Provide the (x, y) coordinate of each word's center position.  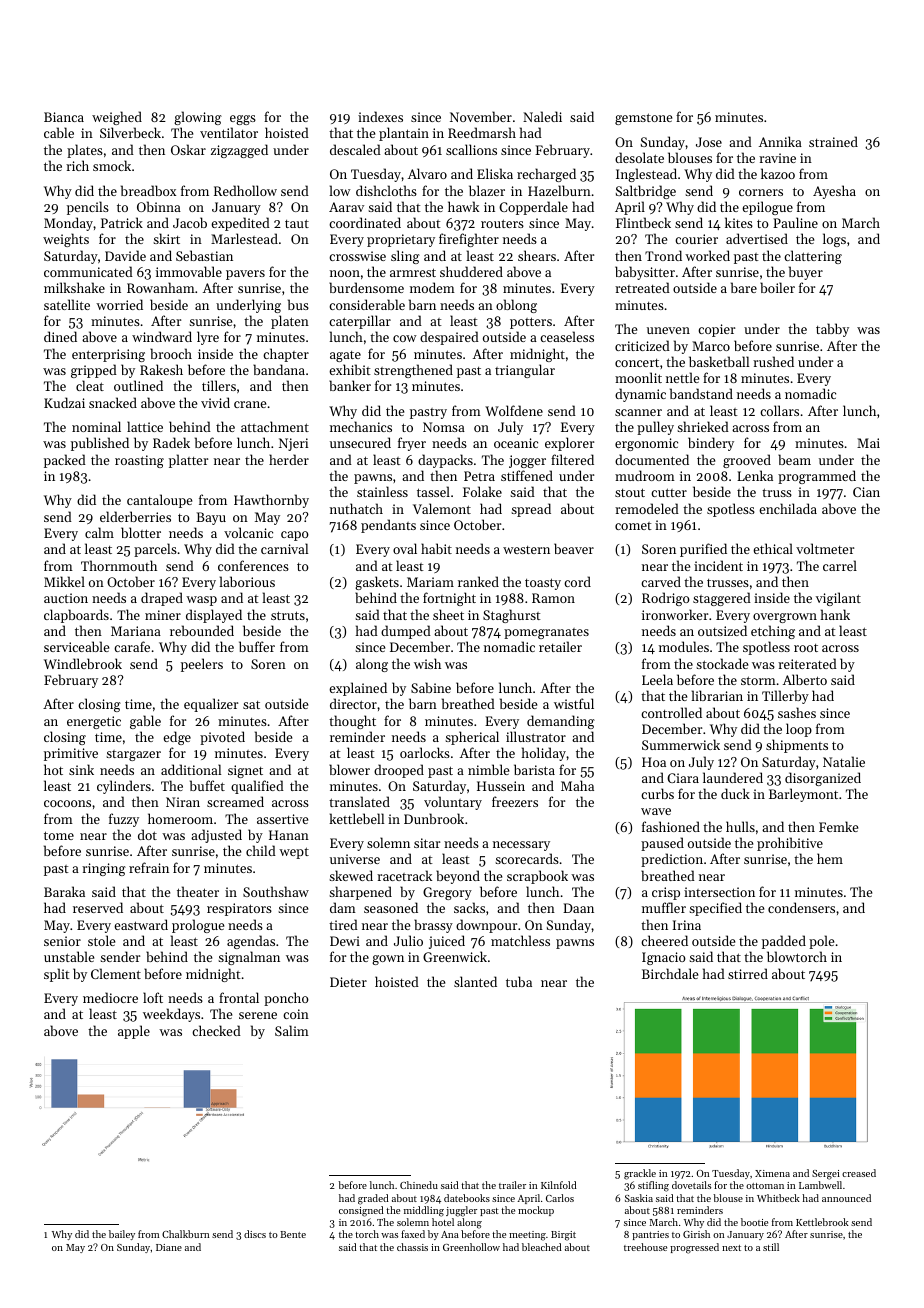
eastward (141, 924)
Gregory (447, 893)
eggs (243, 120)
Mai (868, 443)
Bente (293, 1234)
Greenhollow (471, 1247)
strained (833, 141)
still (771, 1247)
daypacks (445, 461)
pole (821, 942)
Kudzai (64, 402)
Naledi (542, 116)
